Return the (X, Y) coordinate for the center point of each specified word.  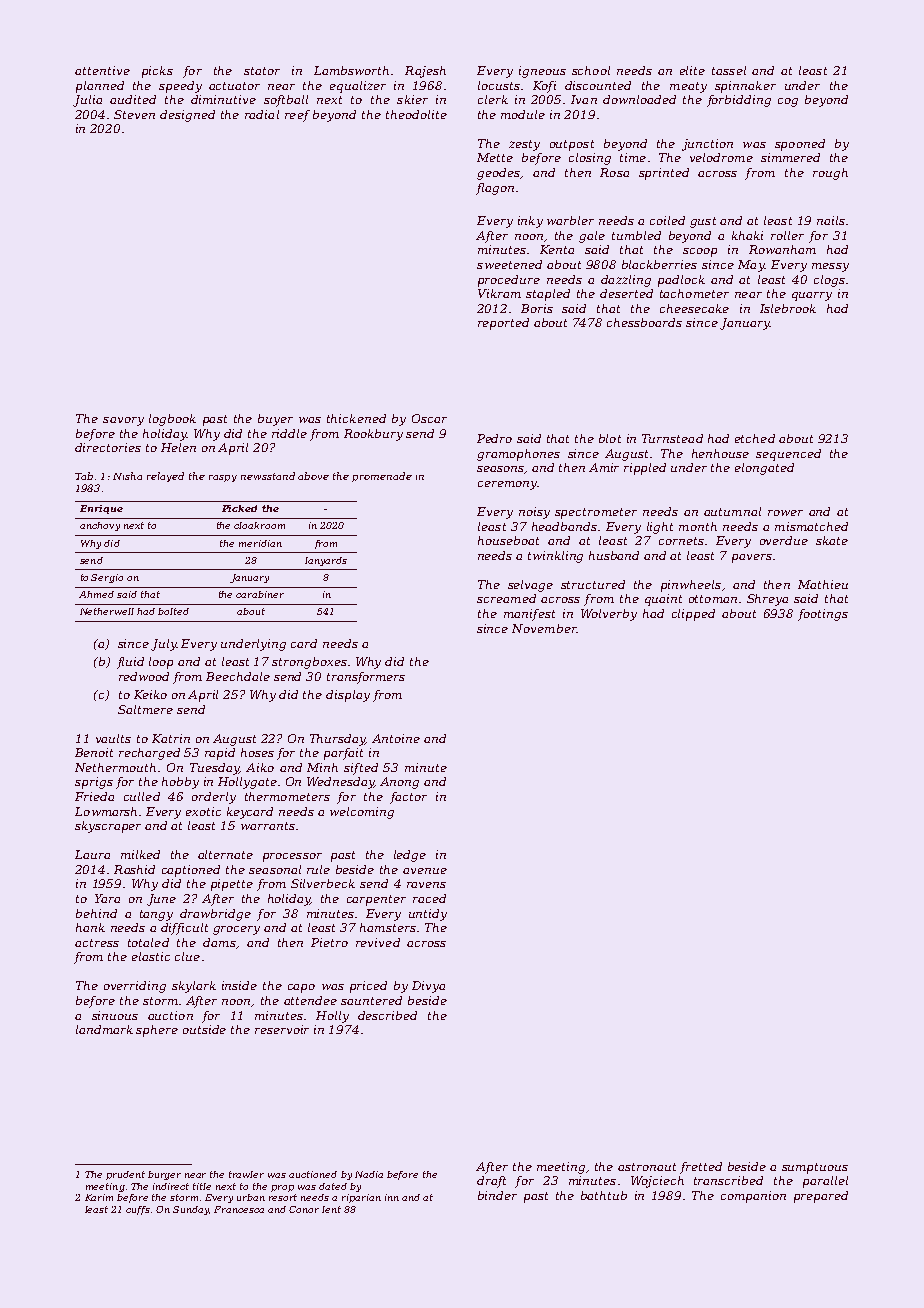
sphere (157, 1031)
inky (530, 222)
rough (830, 174)
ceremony (507, 485)
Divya (428, 987)
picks (157, 72)
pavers (752, 558)
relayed (165, 477)
